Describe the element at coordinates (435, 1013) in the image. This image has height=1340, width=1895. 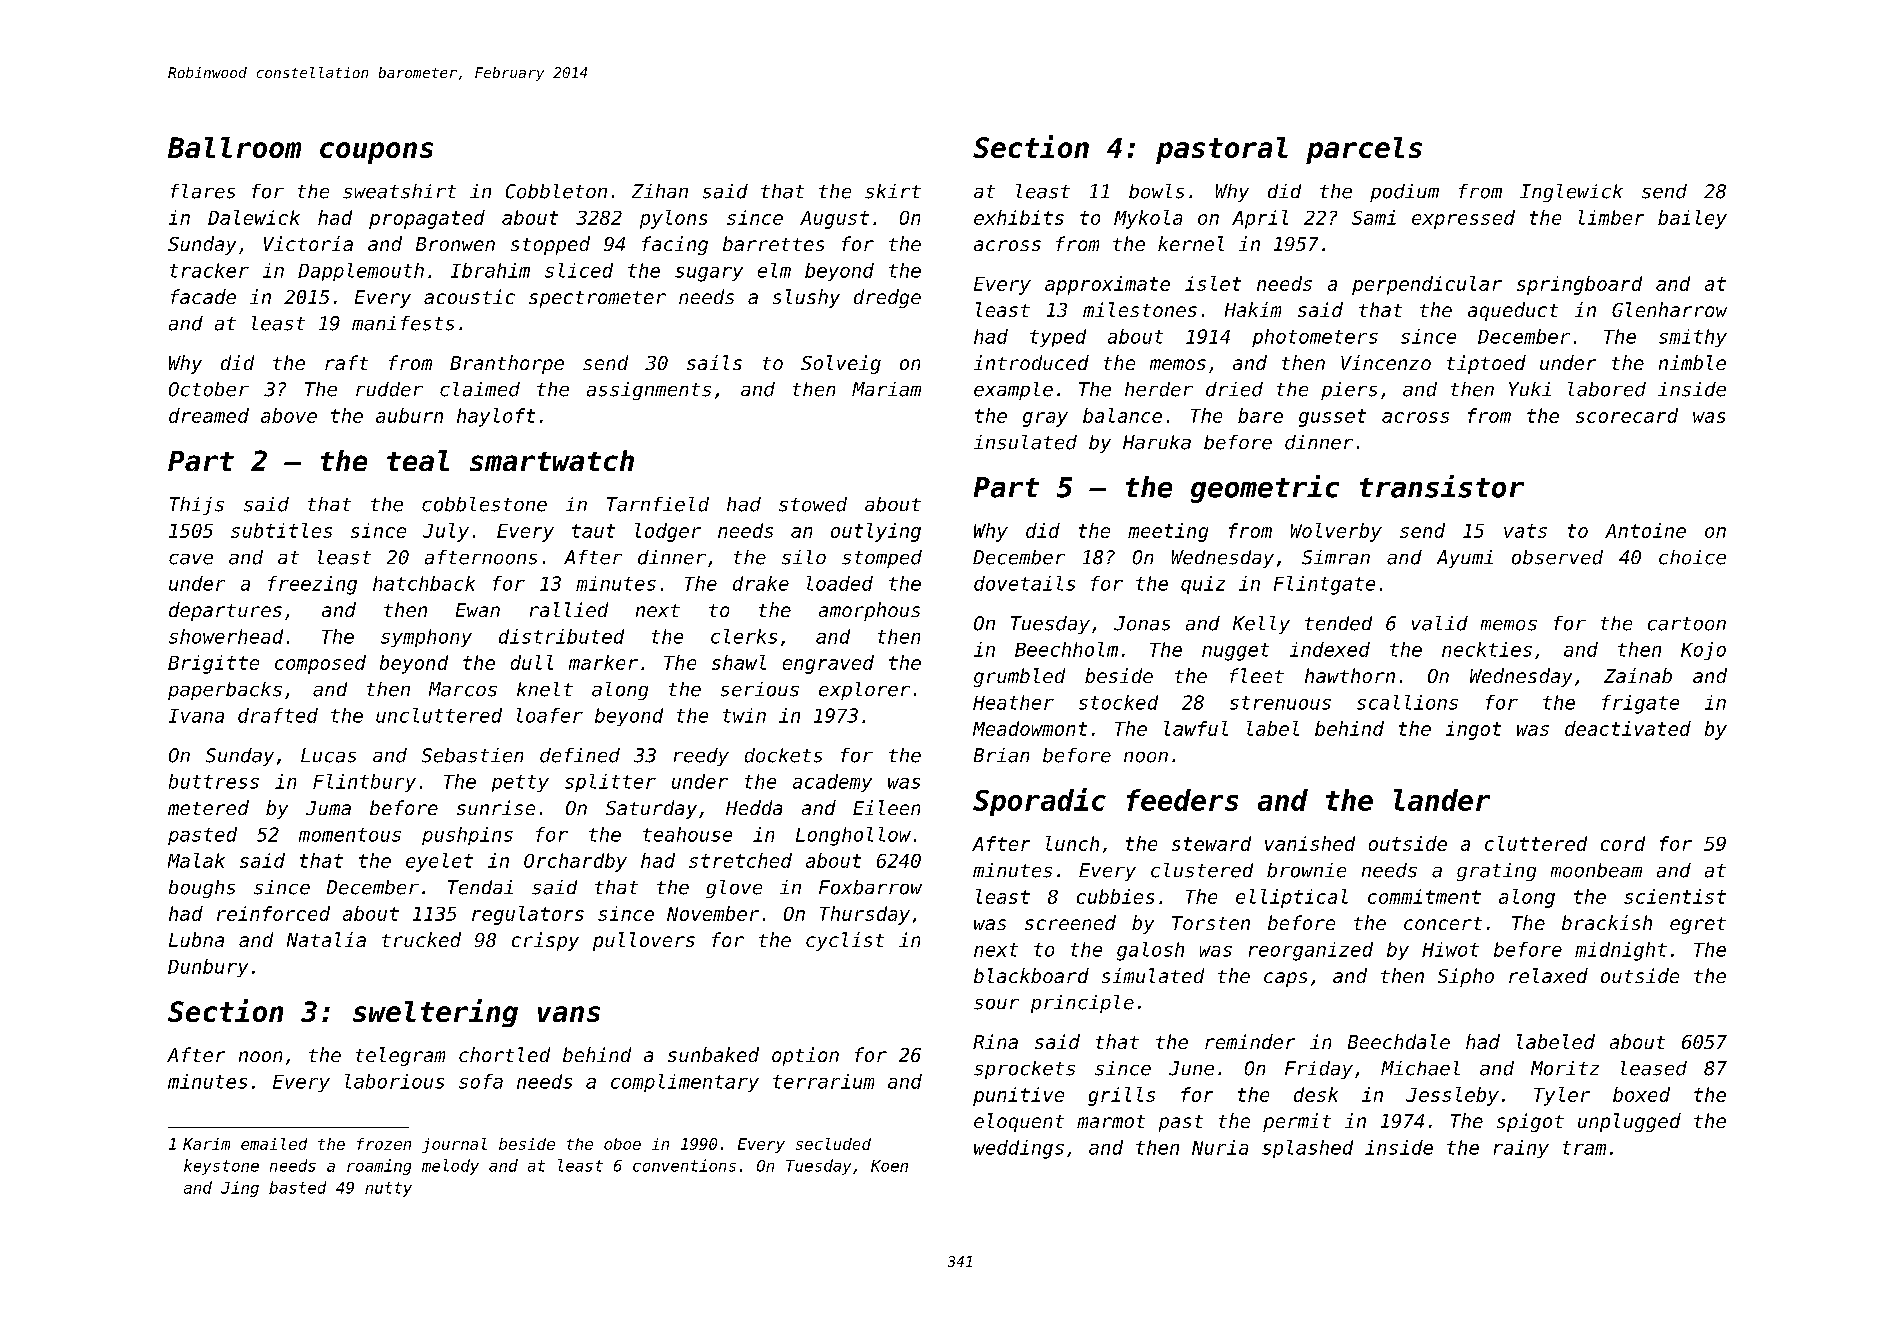
I see `sweltering` at that location.
